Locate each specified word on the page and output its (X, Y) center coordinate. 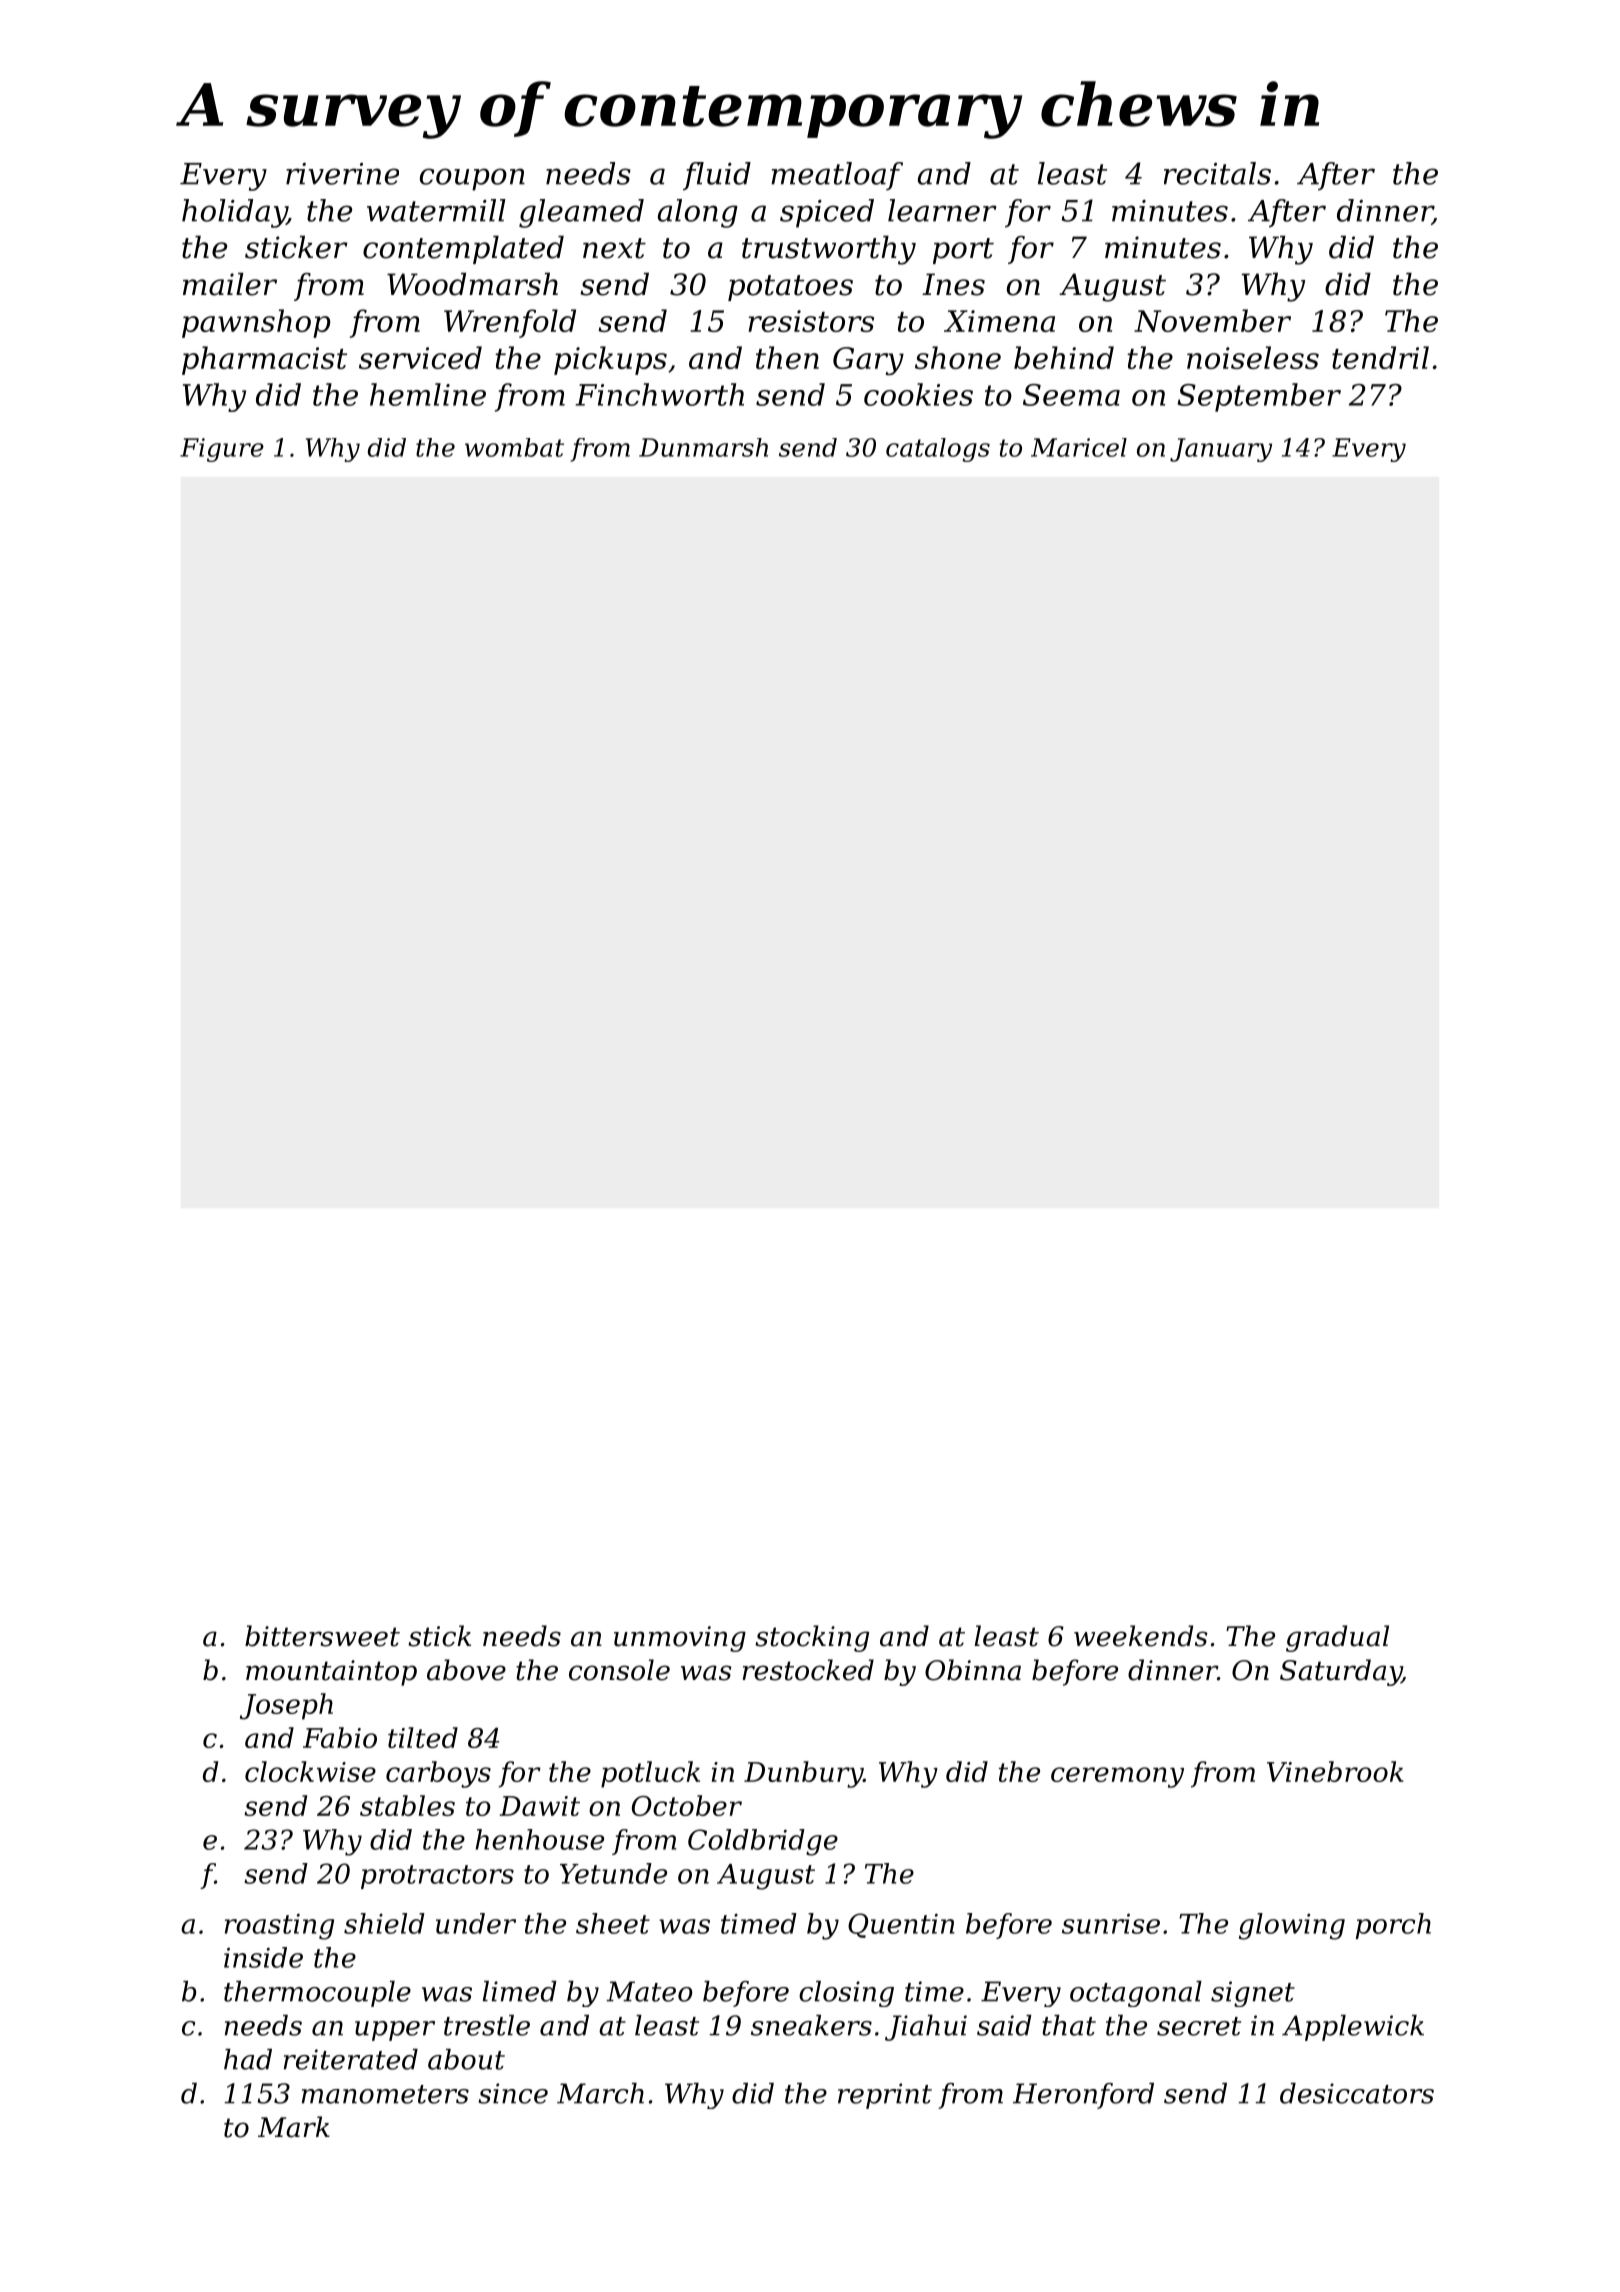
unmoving (680, 1639)
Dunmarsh (703, 447)
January (1221, 450)
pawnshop (256, 323)
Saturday (1341, 1672)
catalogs (938, 450)
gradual (1337, 1638)
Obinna (973, 1670)
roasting (279, 1926)
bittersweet (322, 1636)
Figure (222, 450)
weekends (1141, 1636)
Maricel (1079, 447)
